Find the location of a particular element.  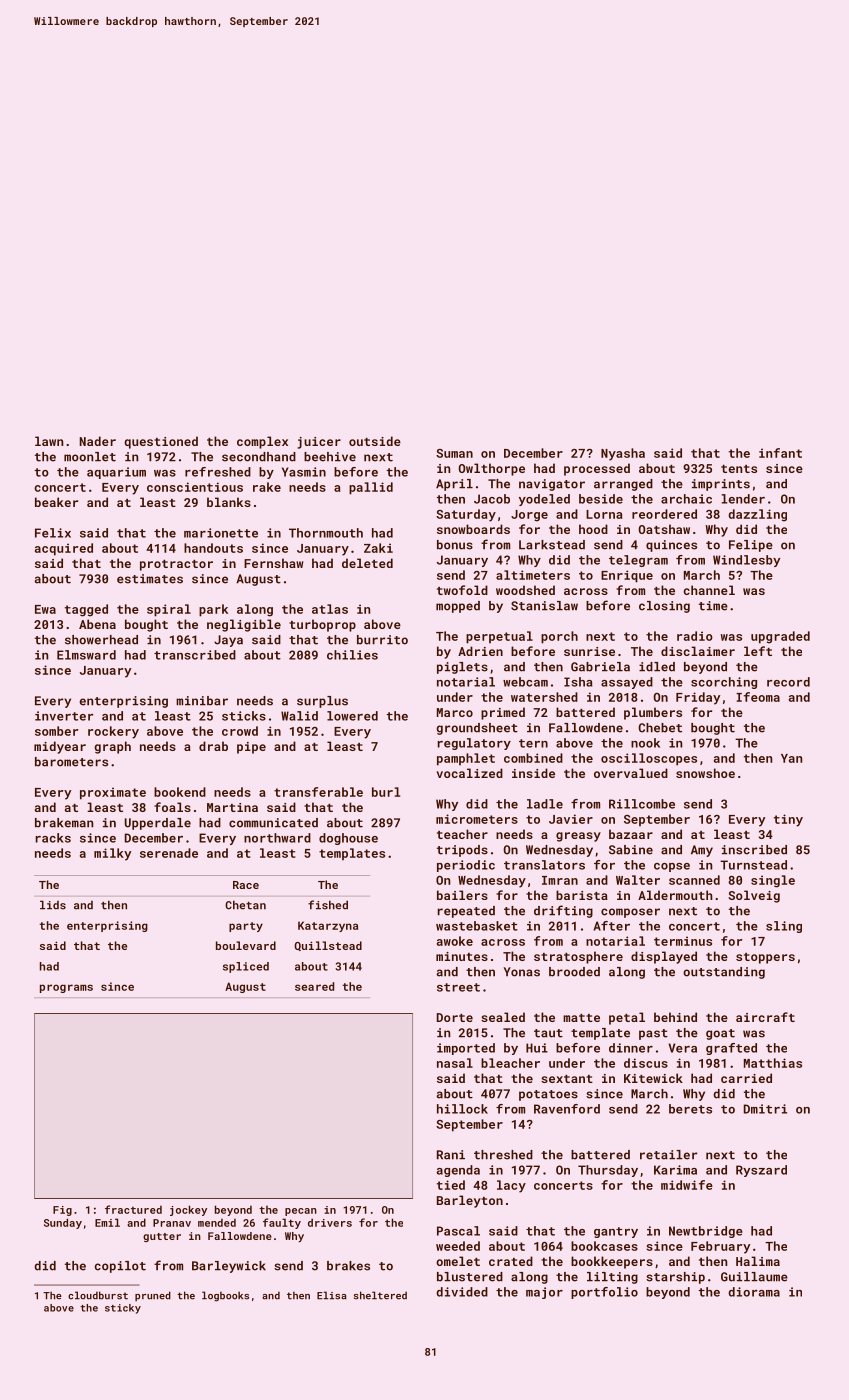

Dorte is located at coordinates (455, 1017).
